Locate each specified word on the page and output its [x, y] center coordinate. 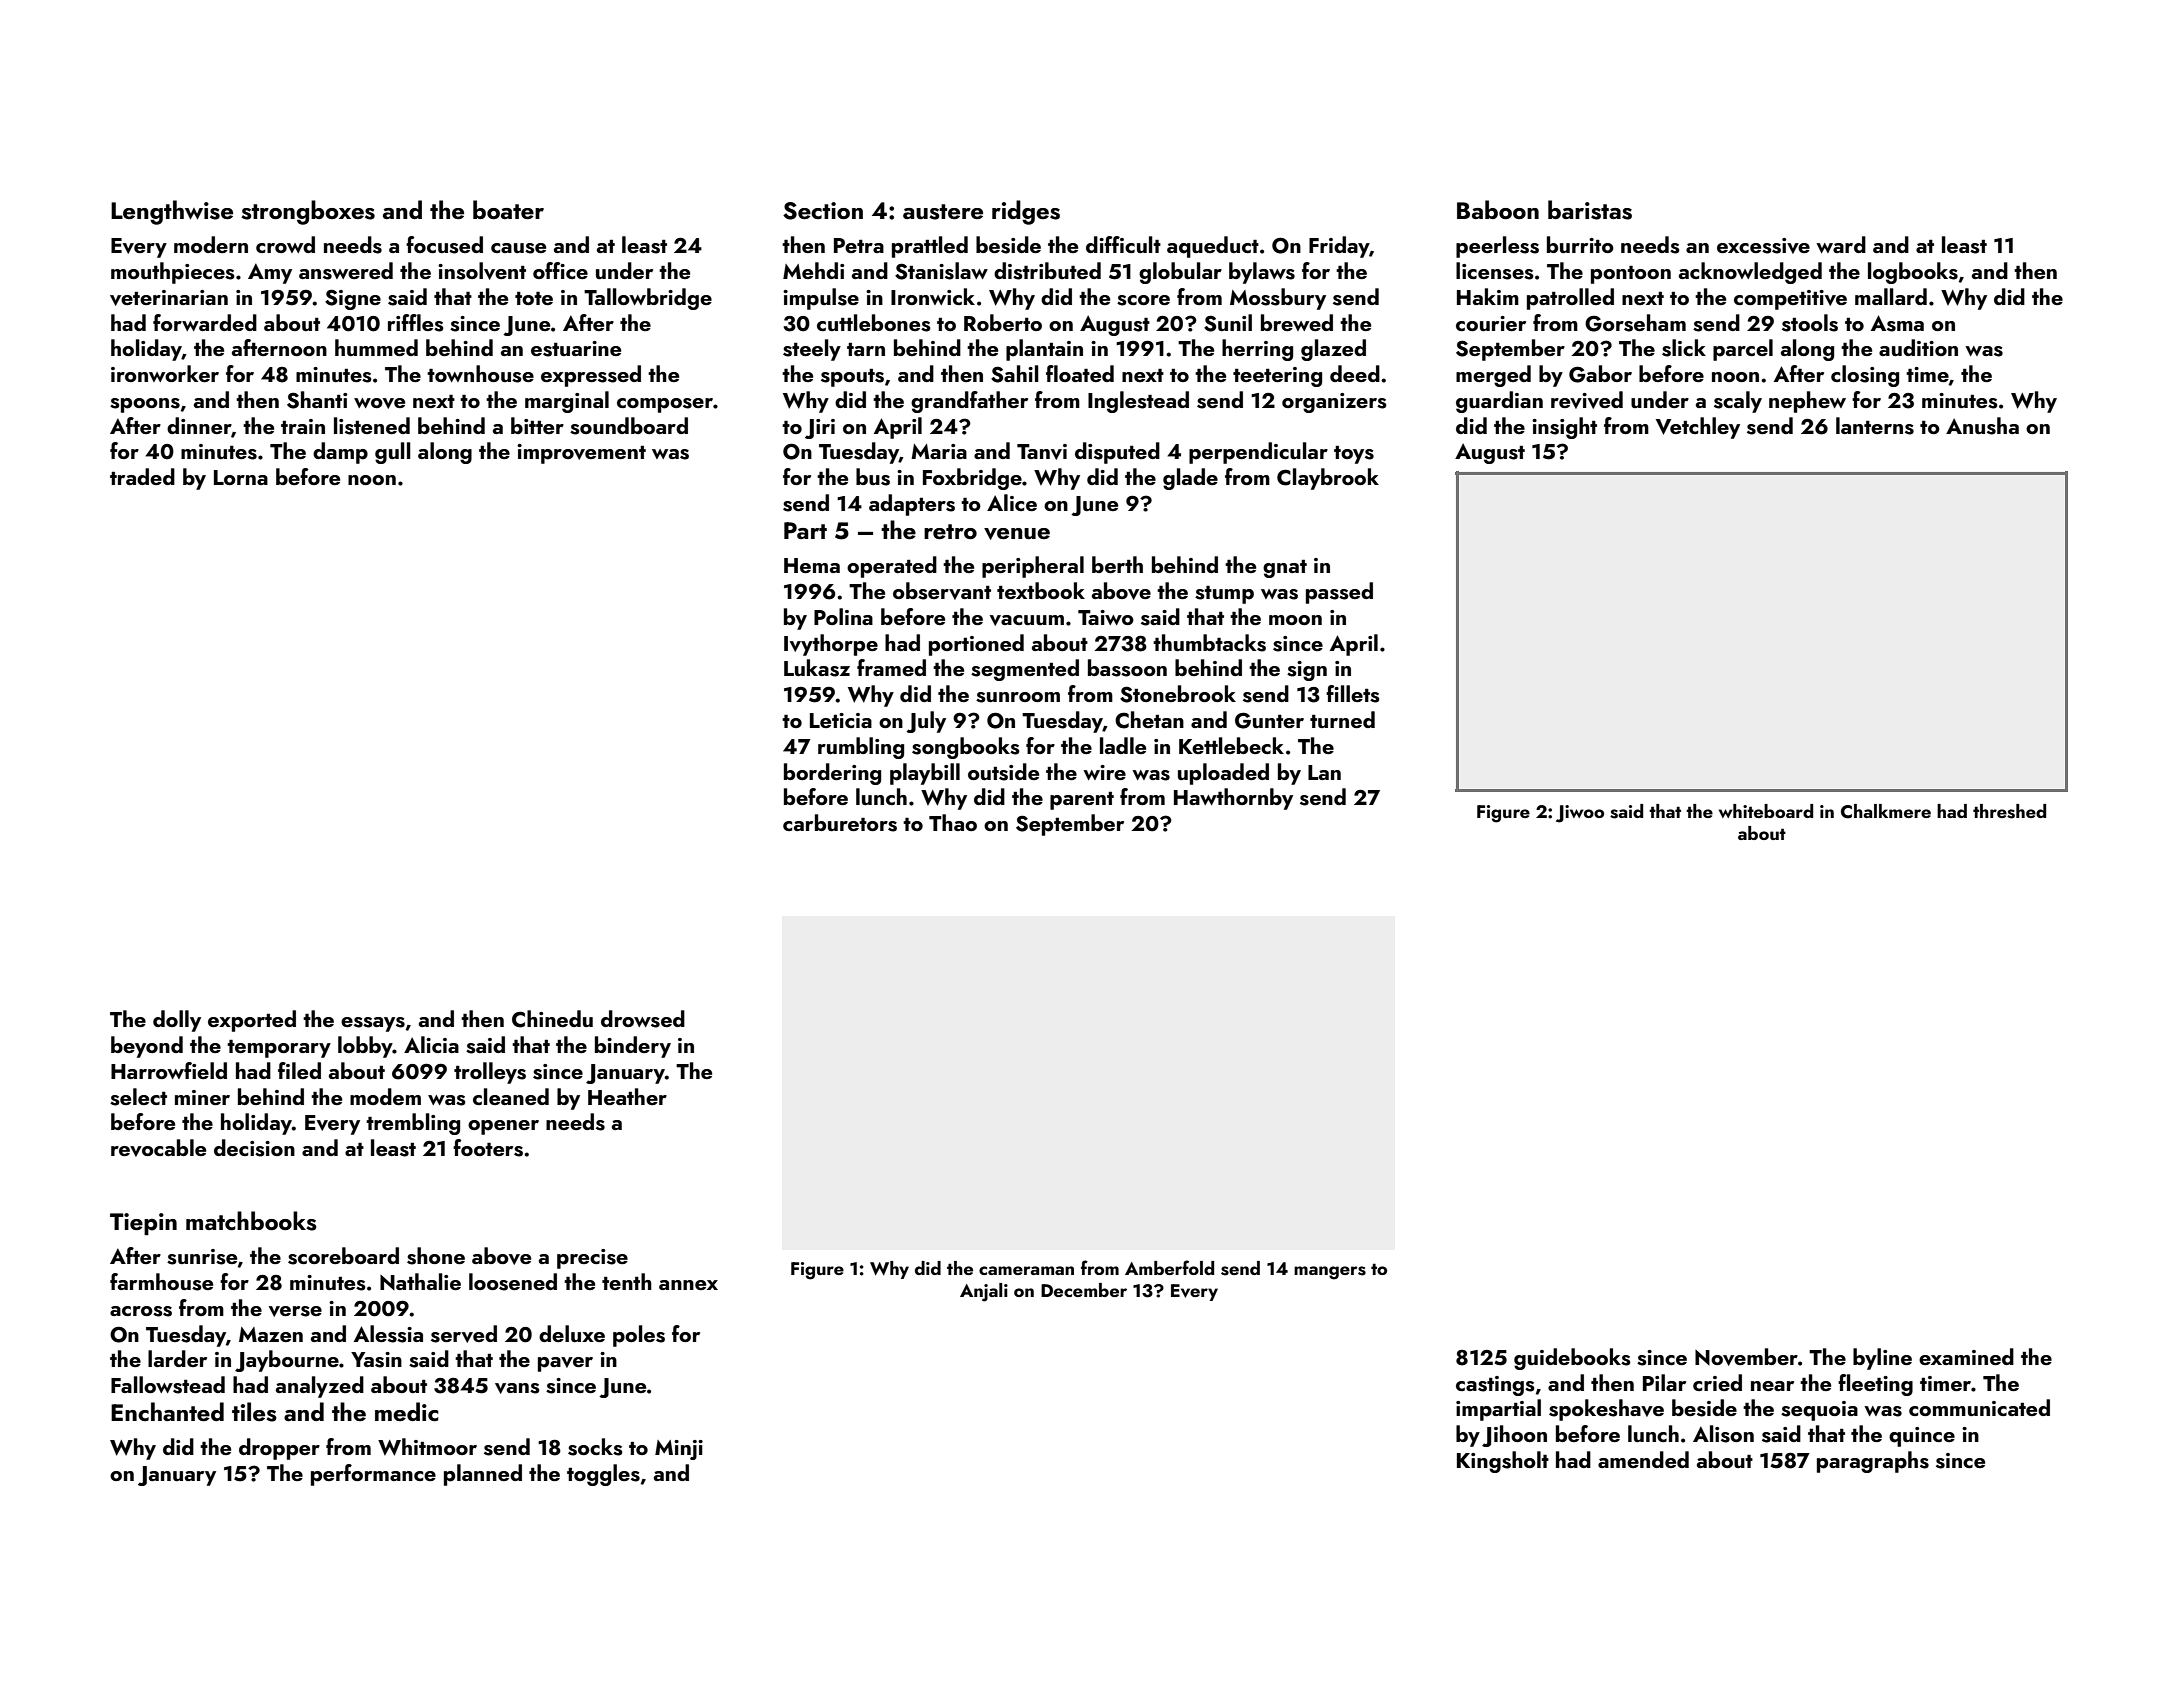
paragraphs [1873, 1462]
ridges [1026, 212]
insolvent [482, 271]
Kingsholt [1503, 1462]
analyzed [320, 1387]
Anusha [1982, 426]
